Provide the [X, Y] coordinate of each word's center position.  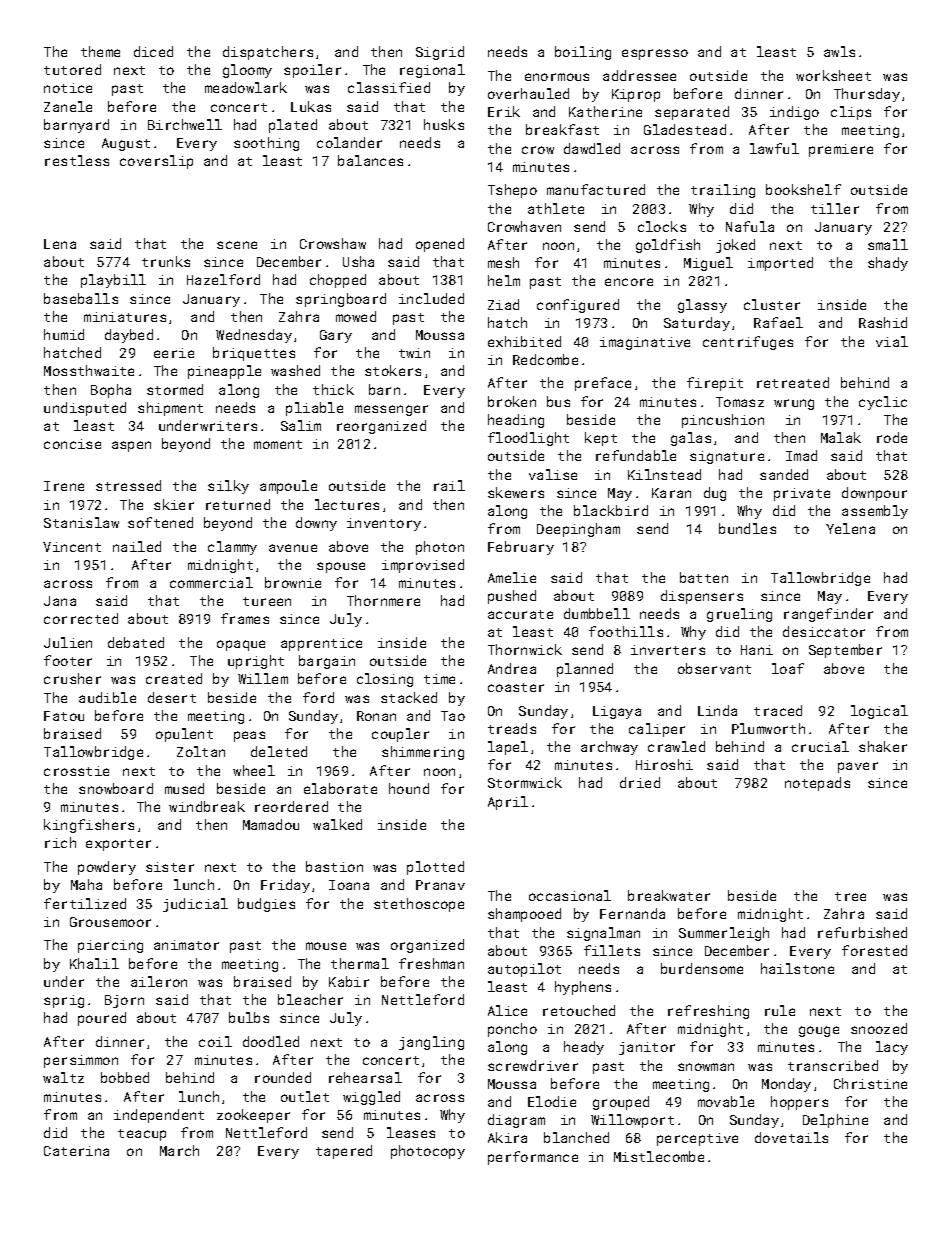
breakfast [562, 129]
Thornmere [383, 600]
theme [100, 51]
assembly [875, 512]
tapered [344, 1152]
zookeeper [253, 1116]
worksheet [833, 75]
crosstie [76, 771]
